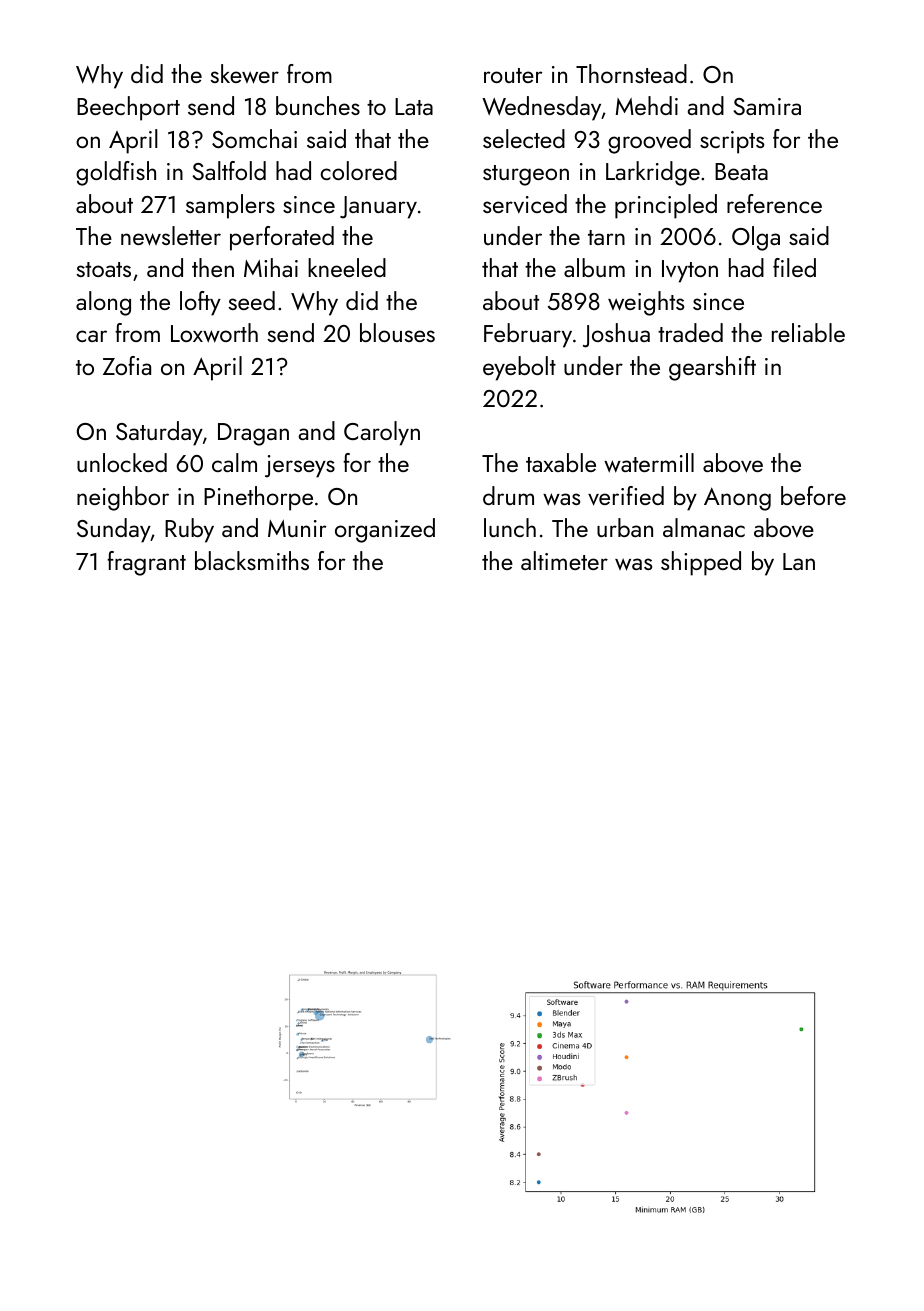 The width and height of the image is (924, 1311). Describe the element at coordinates (146, 563) in the image. I see `fragrant` at that location.
